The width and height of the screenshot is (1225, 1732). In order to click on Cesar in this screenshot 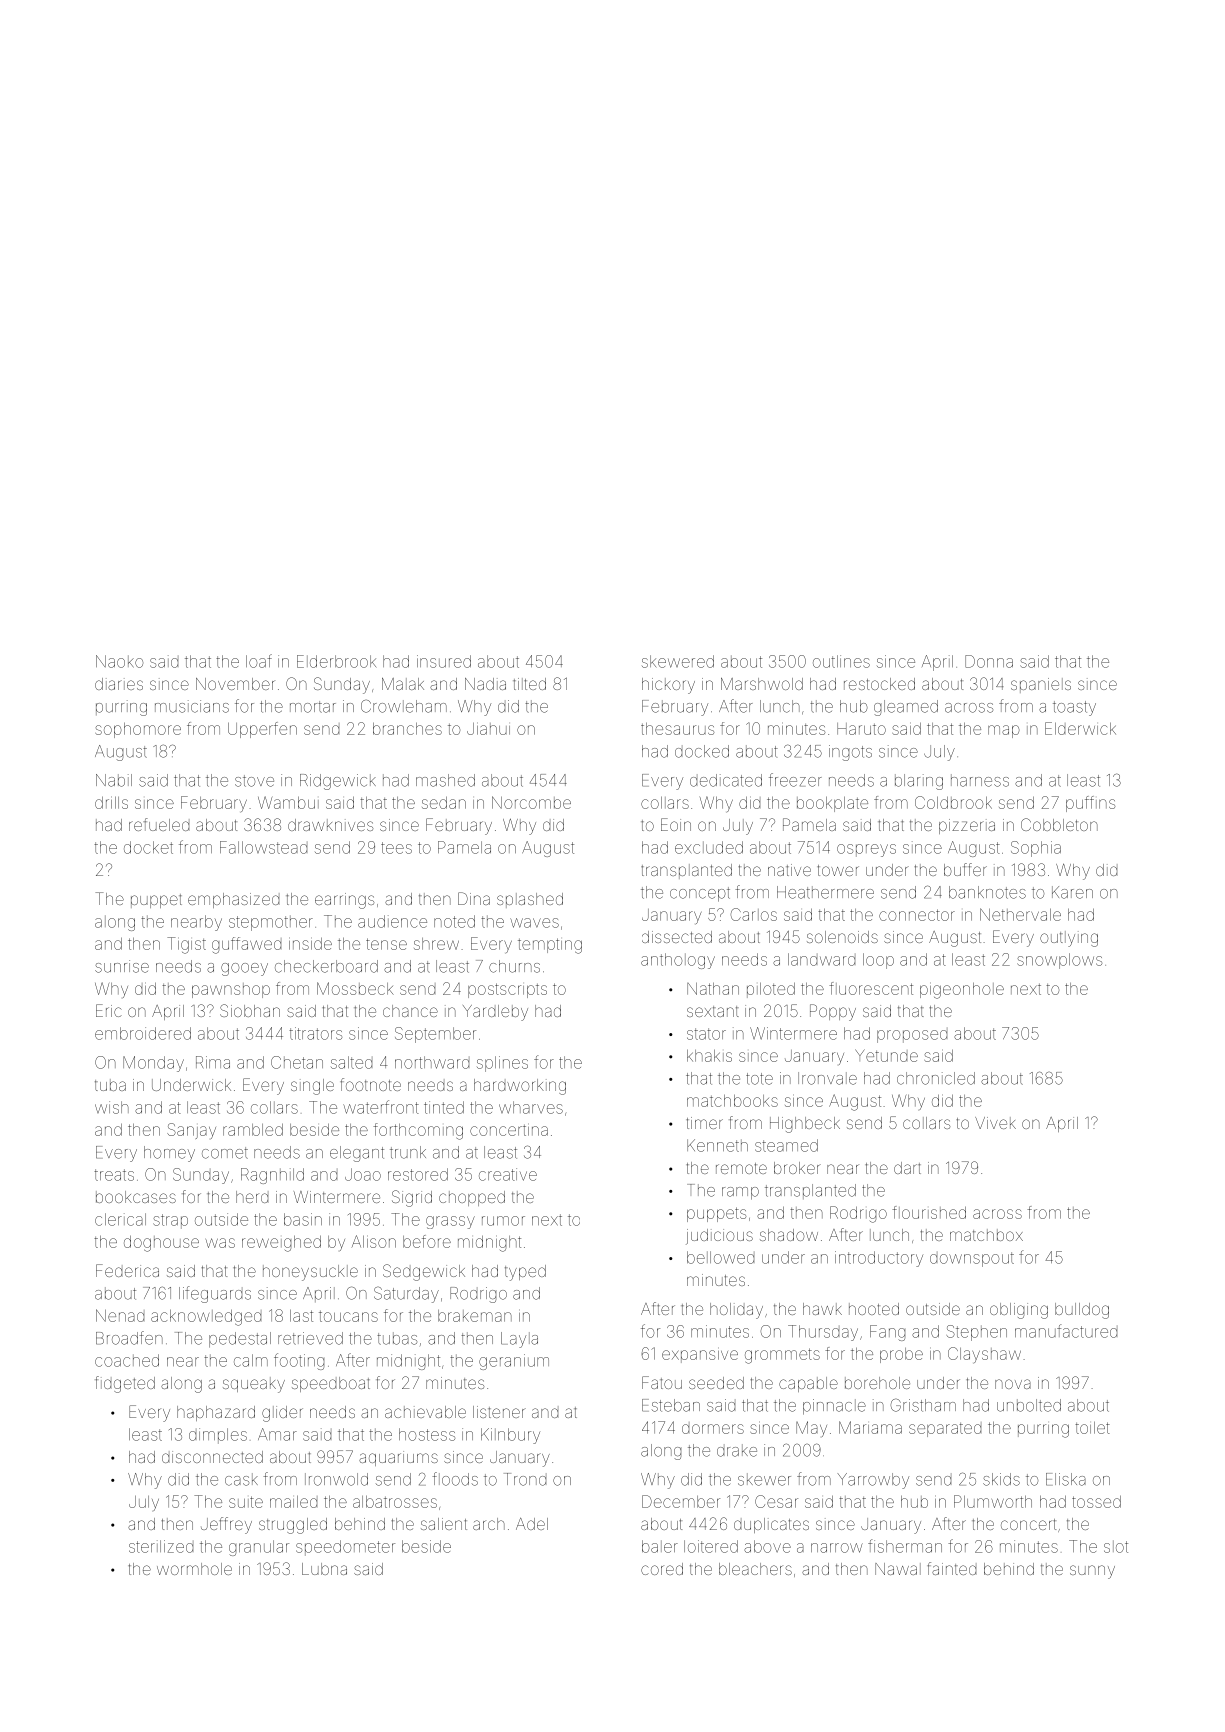, I will do `click(776, 1501)`.
